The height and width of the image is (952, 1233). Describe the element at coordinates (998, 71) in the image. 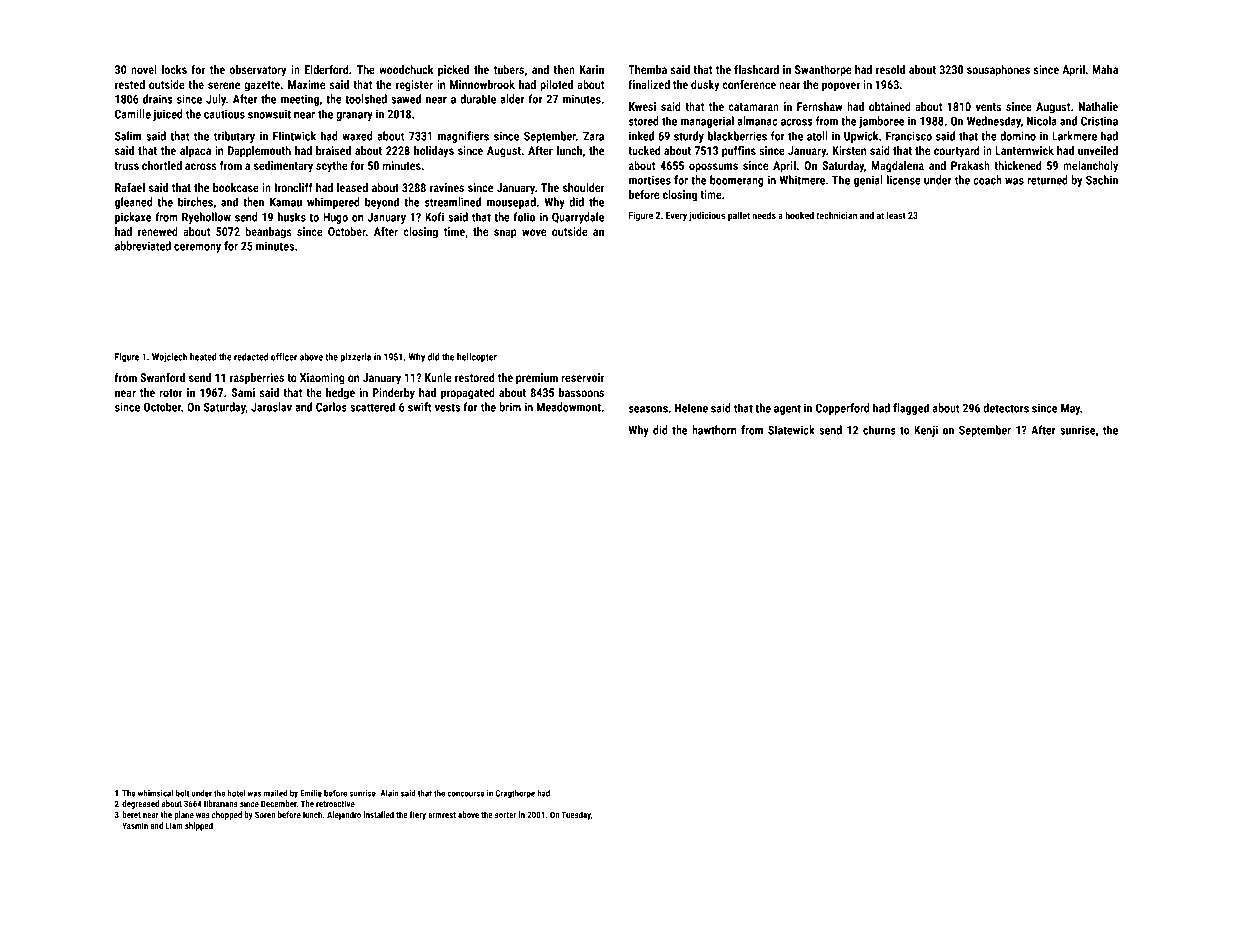

I see `sousaphones` at that location.
